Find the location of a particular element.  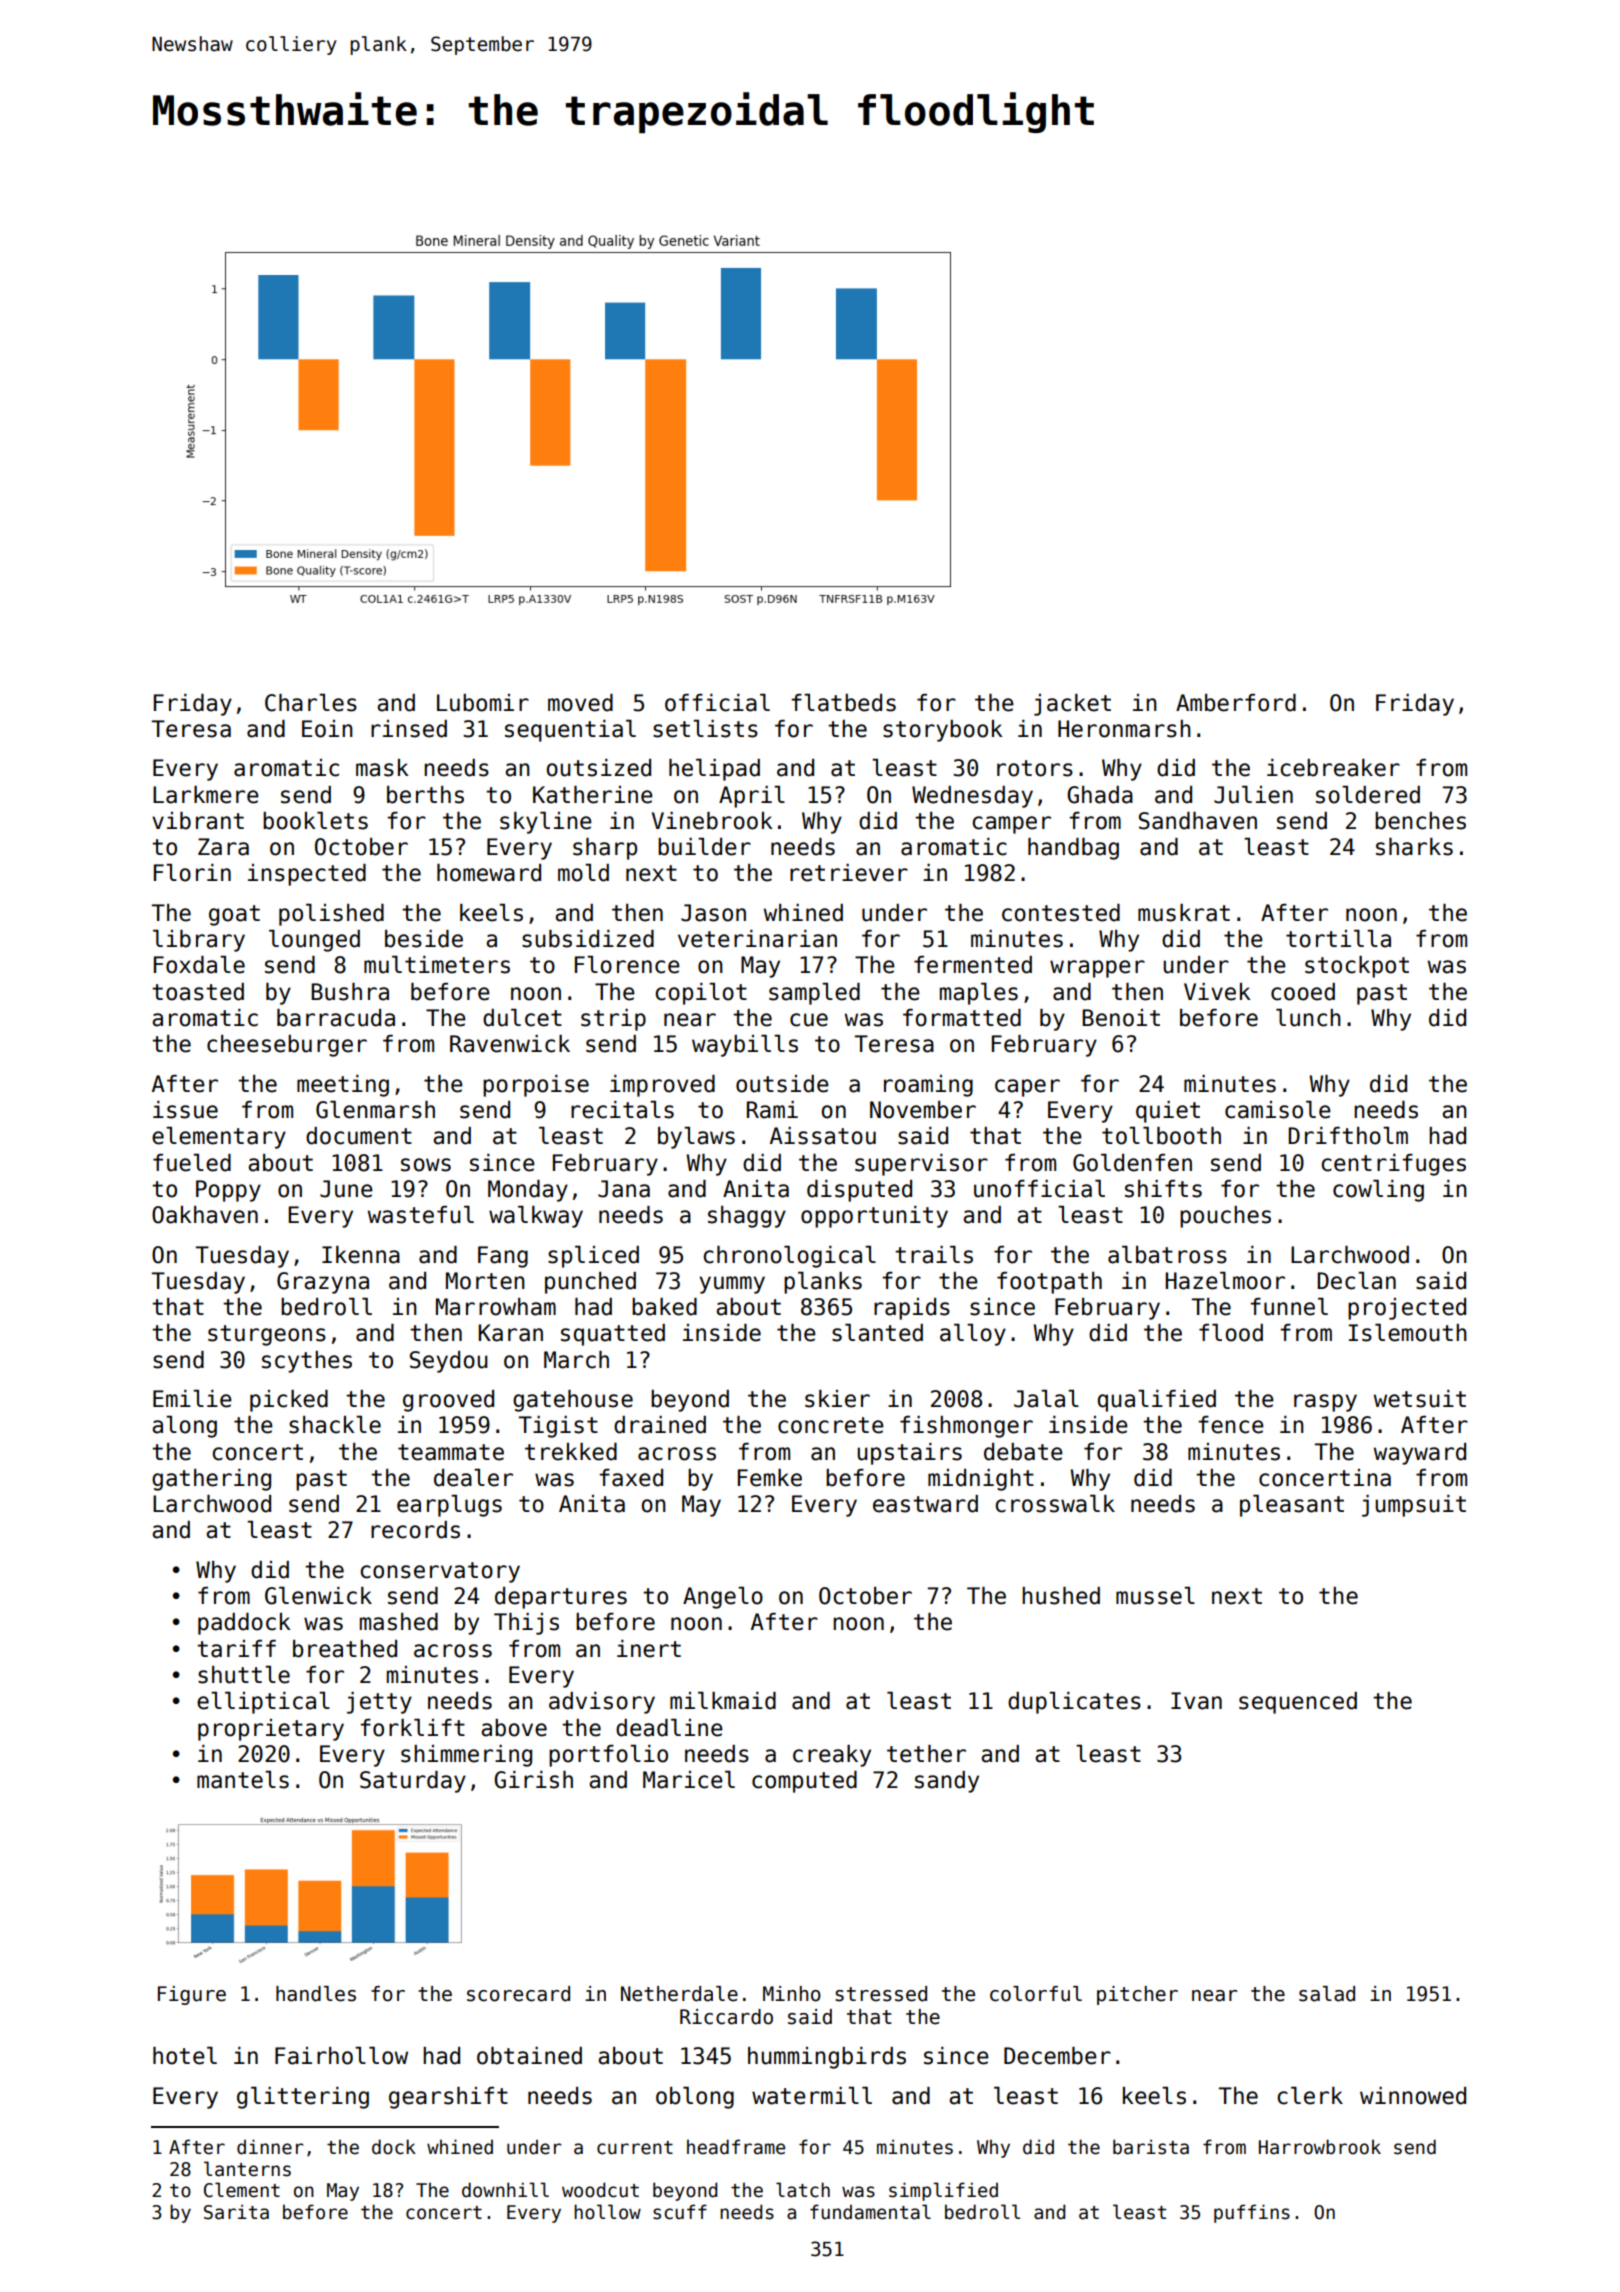

stockpot is located at coordinates (1357, 967).
